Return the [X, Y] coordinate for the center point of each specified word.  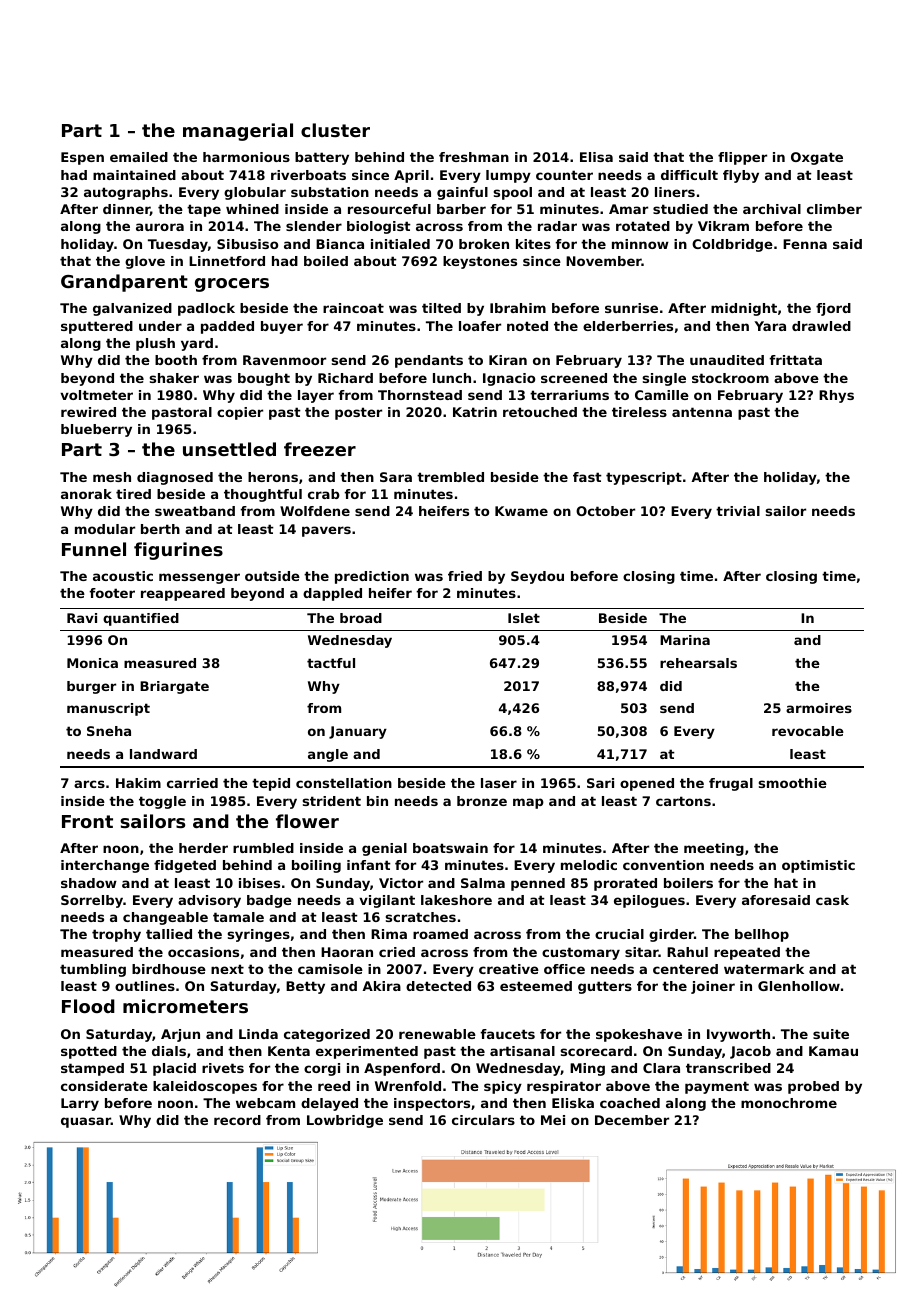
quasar [86, 1122]
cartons [683, 801]
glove [145, 262]
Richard [345, 378]
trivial [738, 511]
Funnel [94, 549]
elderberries [628, 326]
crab [324, 494]
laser [499, 783]
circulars [483, 1120]
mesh [112, 477]
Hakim [138, 783]
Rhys [836, 396]
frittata [795, 360]
